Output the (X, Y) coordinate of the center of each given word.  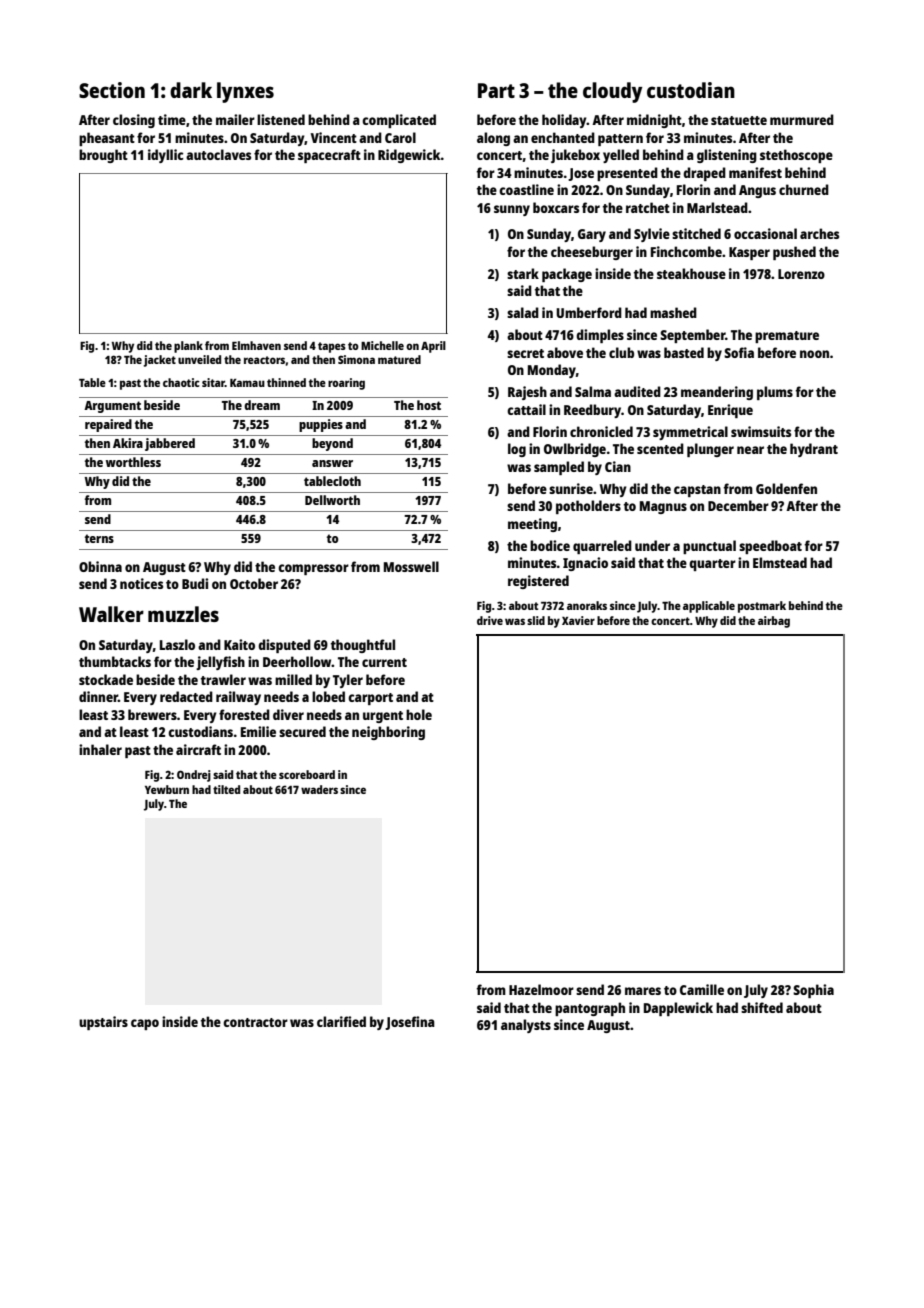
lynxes (245, 92)
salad (523, 312)
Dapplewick (678, 1009)
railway (238, 698)
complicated (399, 121)
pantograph (590, 1009)
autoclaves (218, 154)
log (517, 450)
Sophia (813, 991)
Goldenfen (786, 488)
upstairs (103, 1023)
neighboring (388, 733)
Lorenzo (801, 274)
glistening (727, 156)
